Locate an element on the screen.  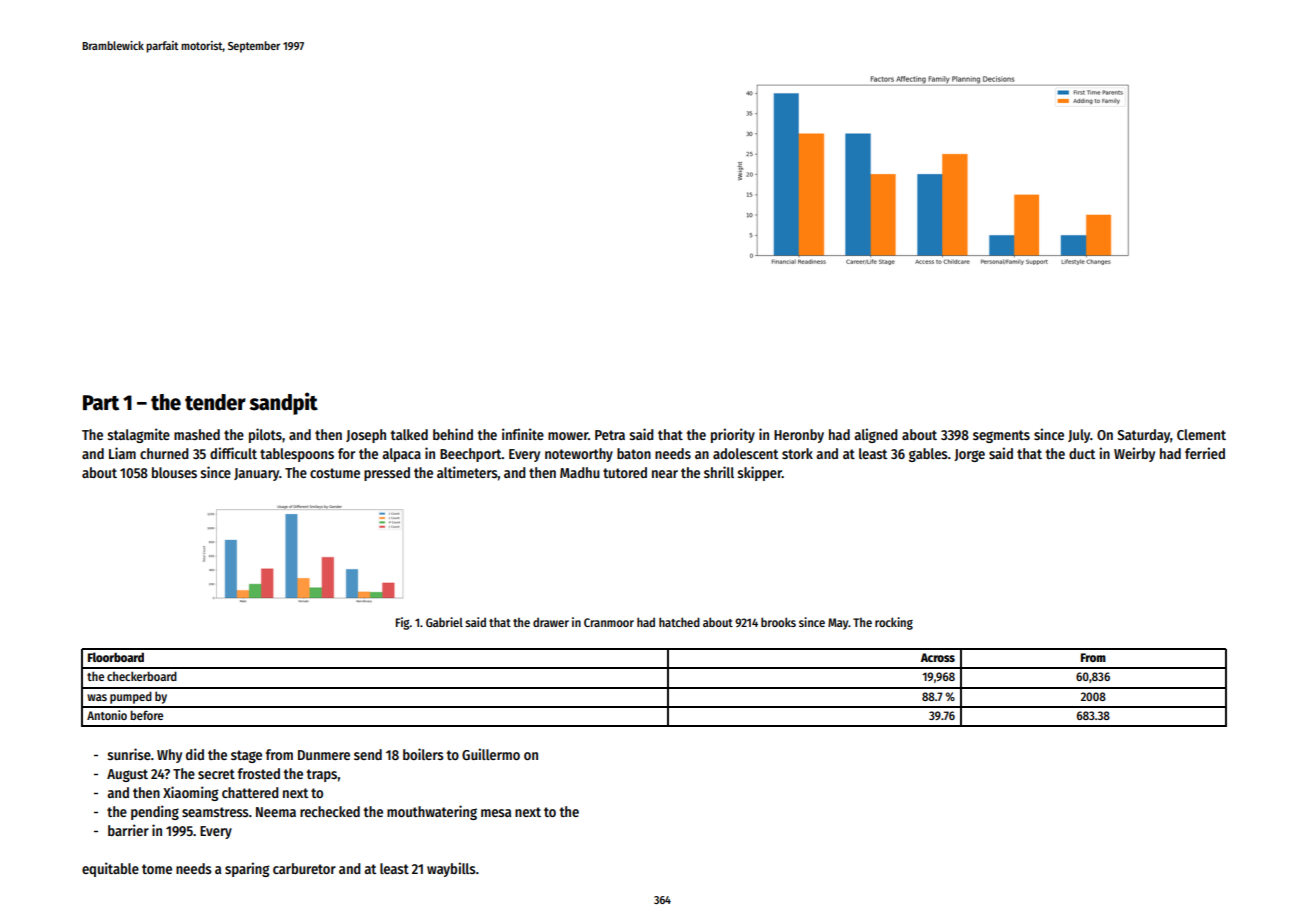
rocking is located at coordinates (894, 623).
